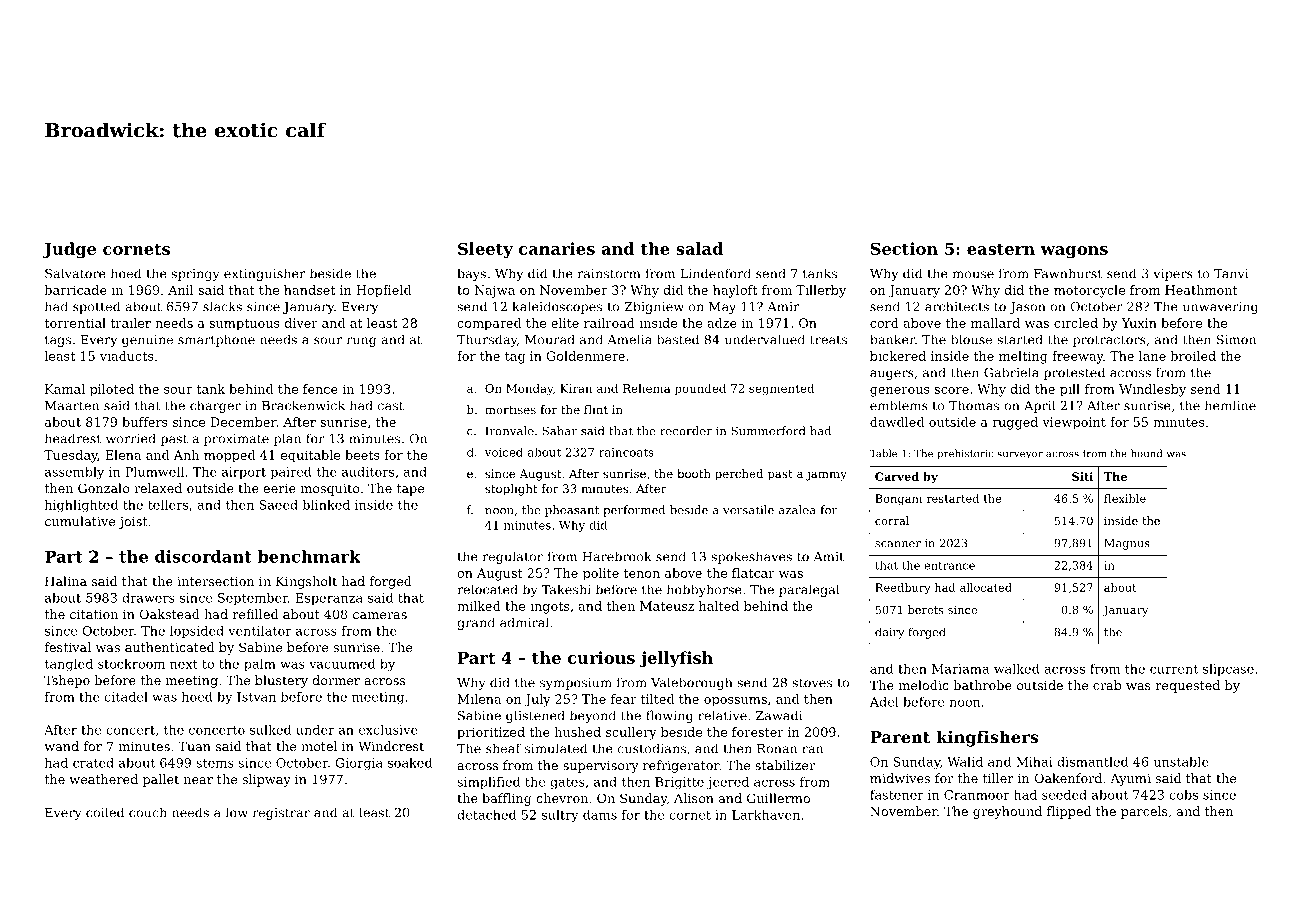 The image size is (1308, 924). What do you see at coordinates (699, 248) in the page?
I see `salad` at bounding box center [699, 248].
